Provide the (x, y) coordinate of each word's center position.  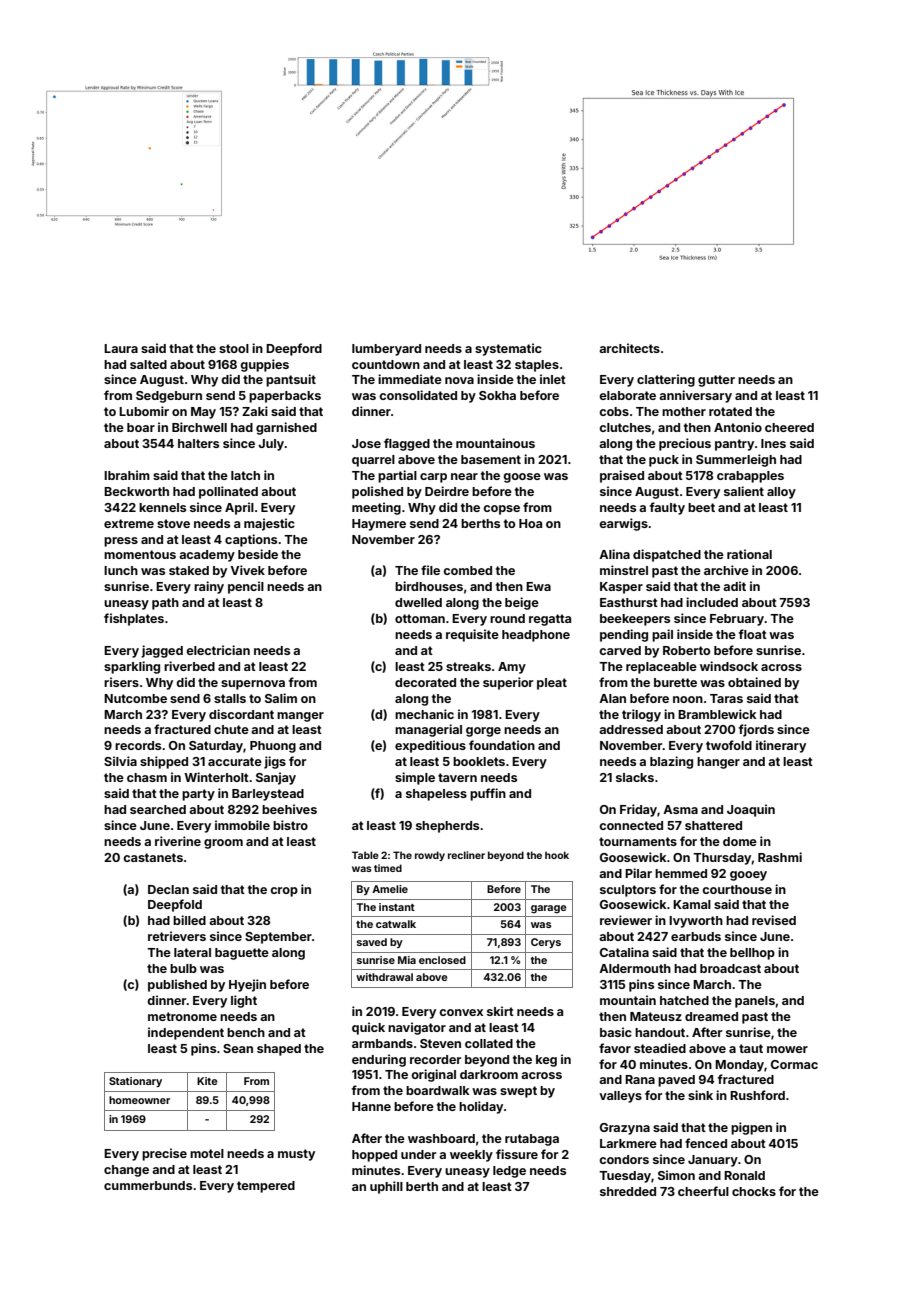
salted (148, 364)
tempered (266, 1187)
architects (629, 348)
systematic (508, 349)
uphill (386, 1187)
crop (284, 892)
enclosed (442, 960)
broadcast (730, 968)
